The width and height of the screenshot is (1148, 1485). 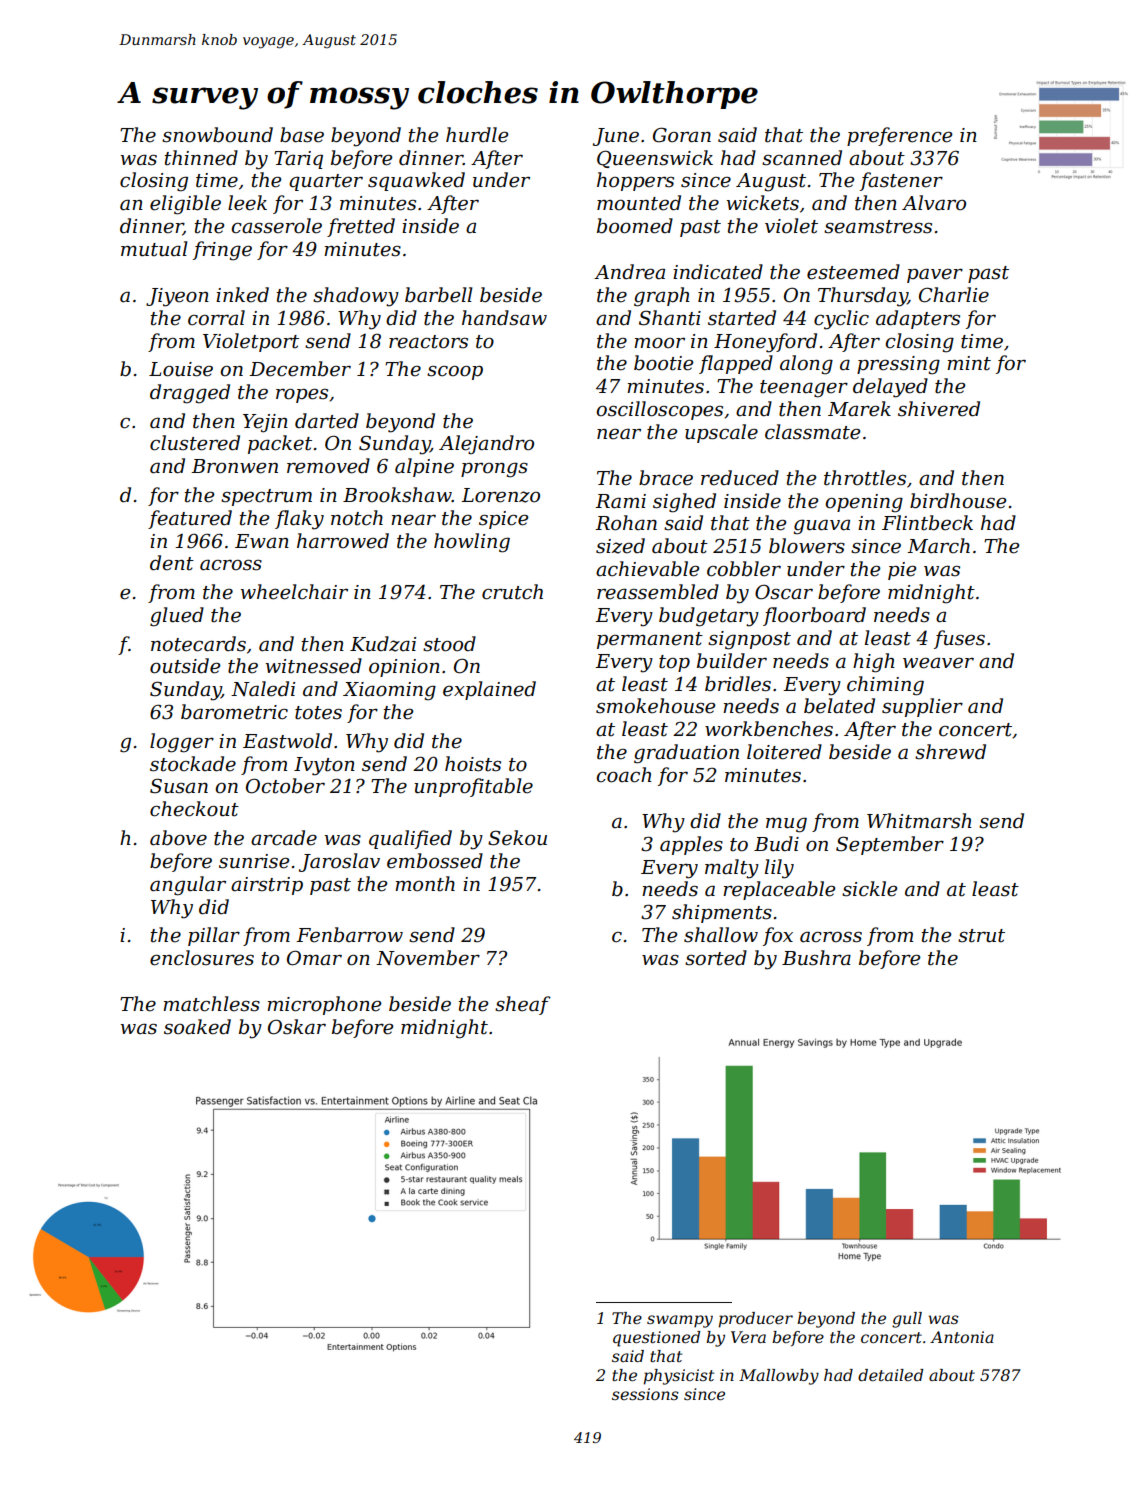 What do you see at coordinates (934, 203) in the screenshot?
I see `Alvaro` at bounding box center [934, 203].
